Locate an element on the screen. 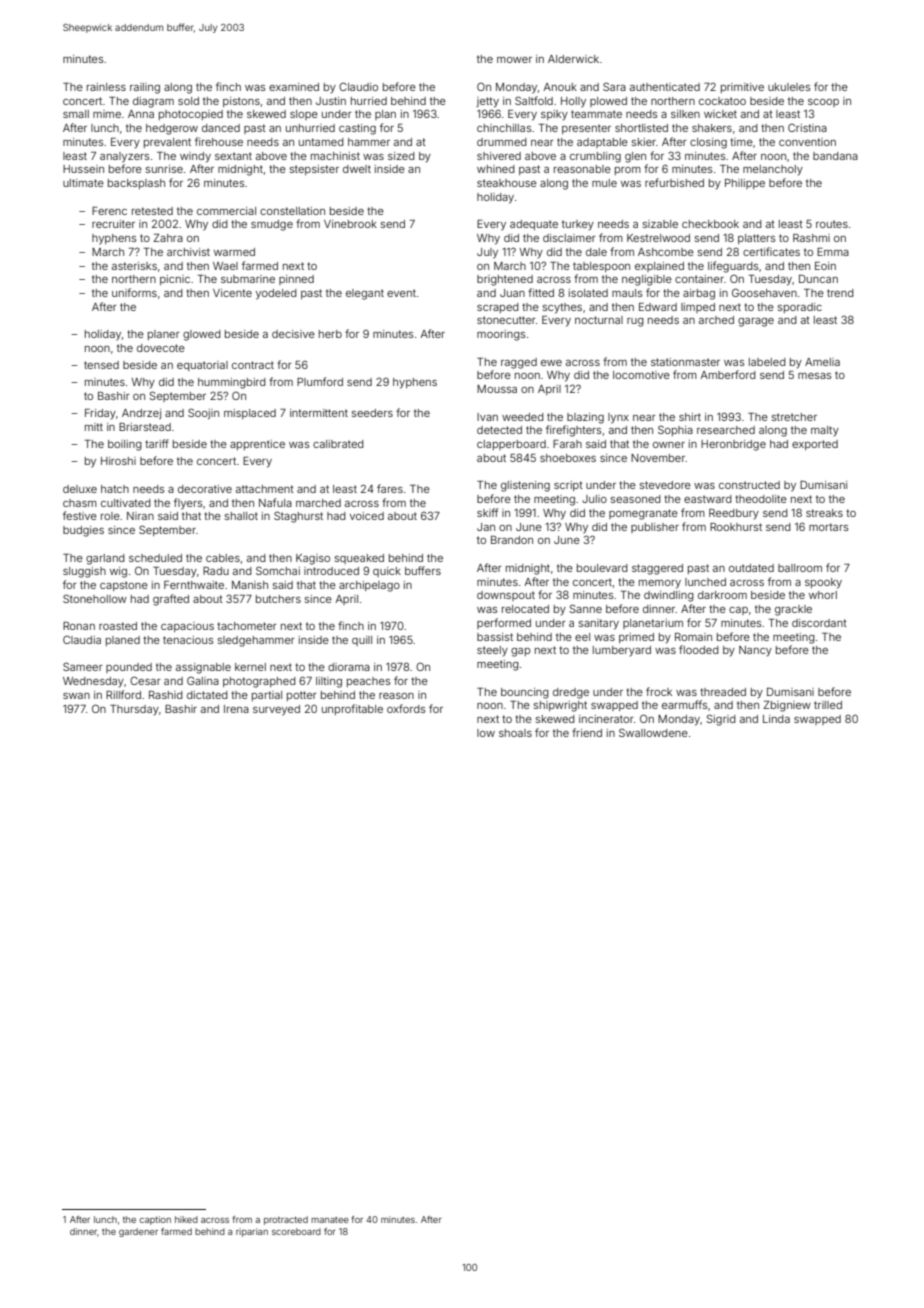  budgies is located at coordinates (83, 531).
